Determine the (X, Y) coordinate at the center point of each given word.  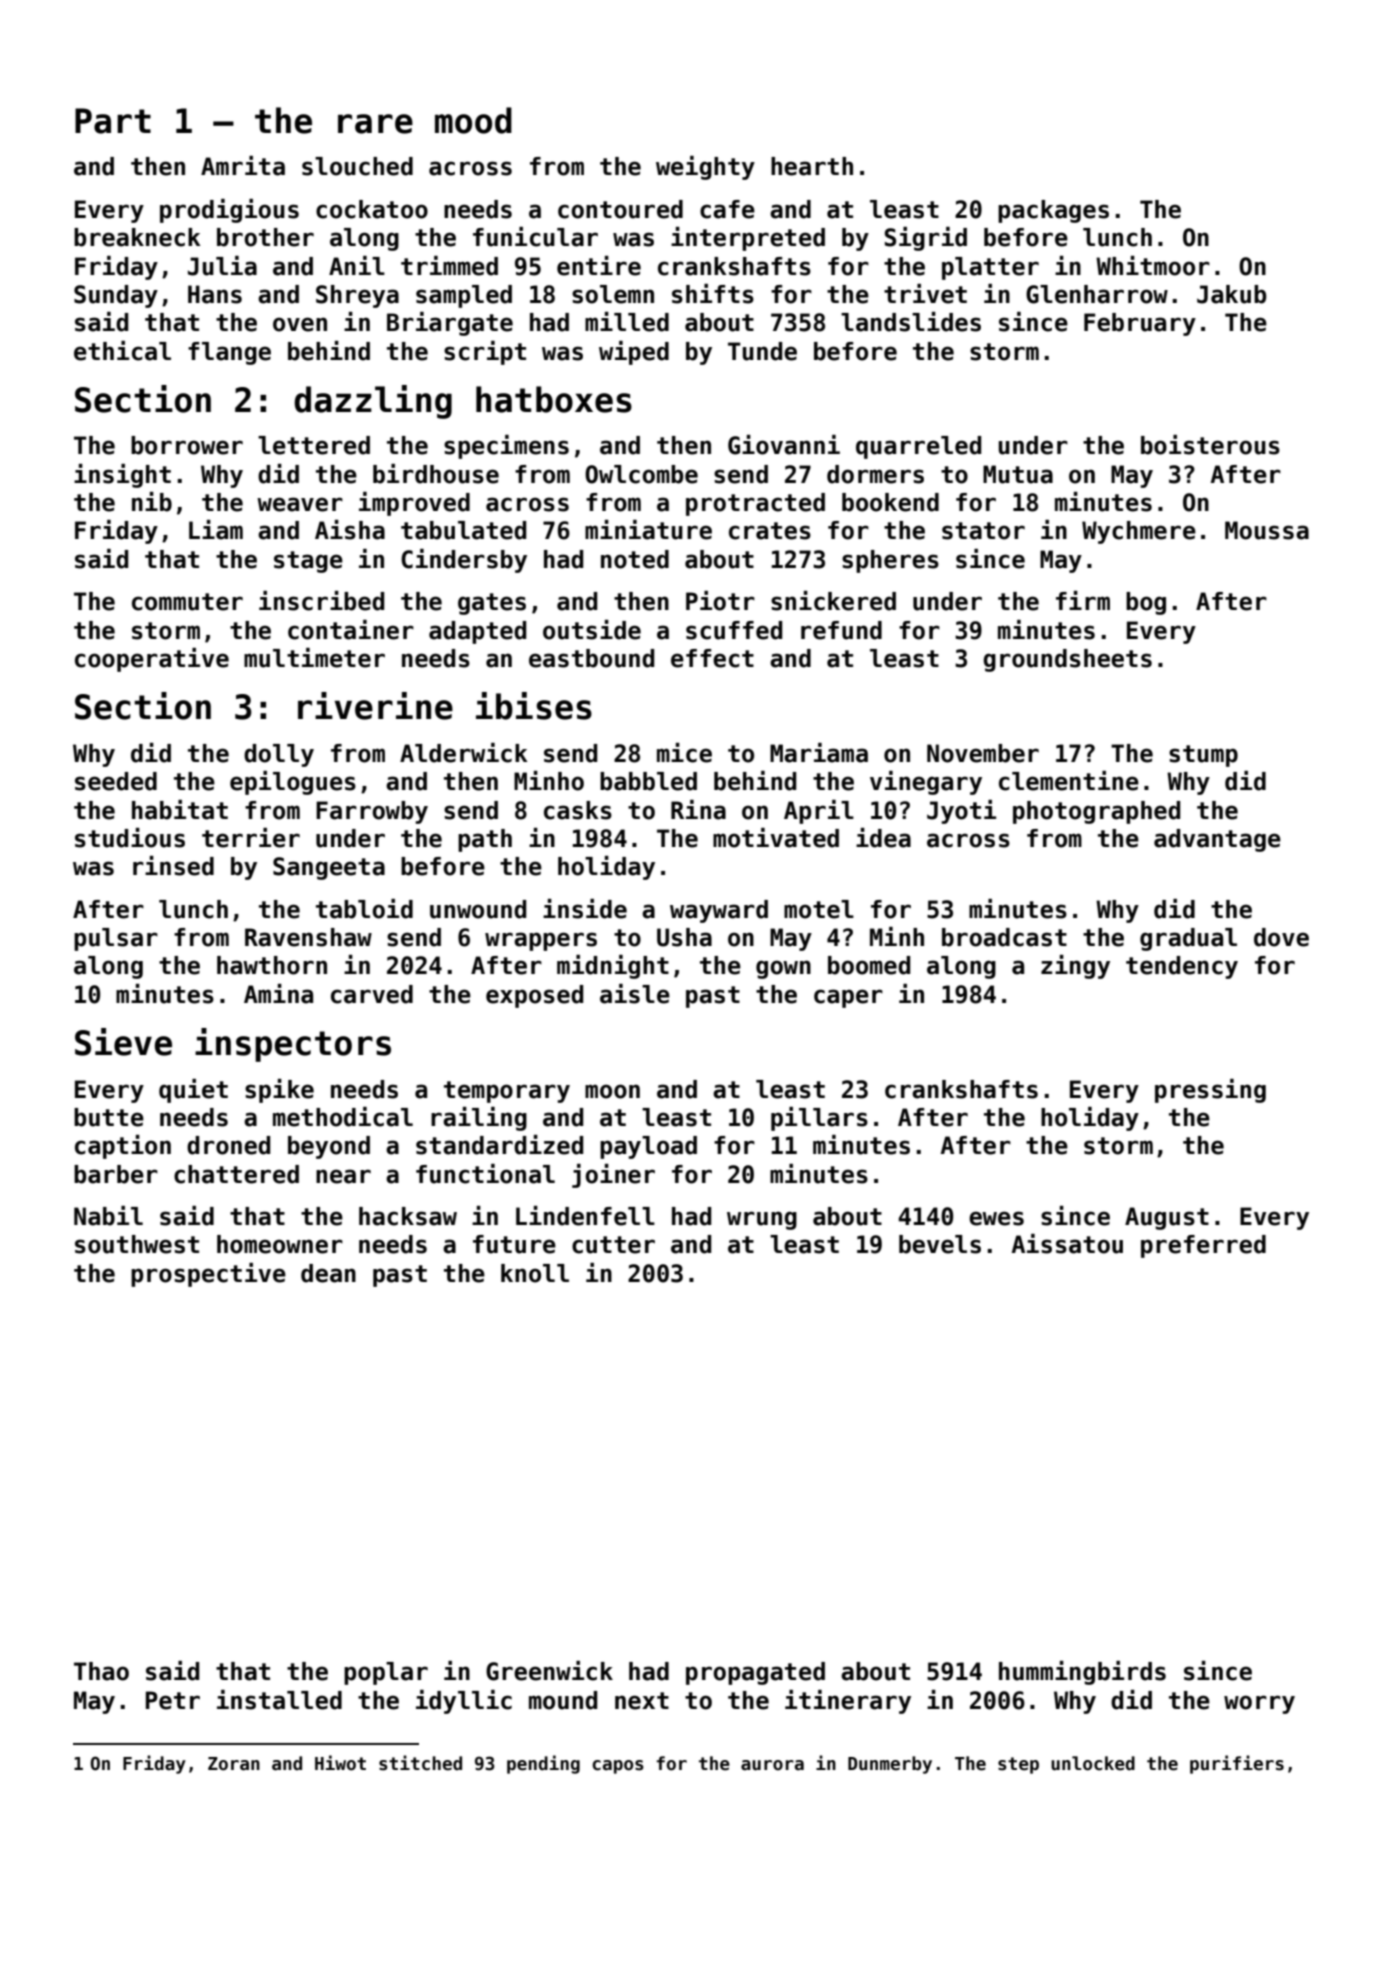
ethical (122, 351)
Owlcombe (641, 474)
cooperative (152, 660)
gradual (1188, 939)
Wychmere (1139, 532)
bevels (940, 1244)
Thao (101, 1671)
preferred (1203, 1246)
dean (328, 1273)
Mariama (819, 753)
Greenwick (549, 1671)
